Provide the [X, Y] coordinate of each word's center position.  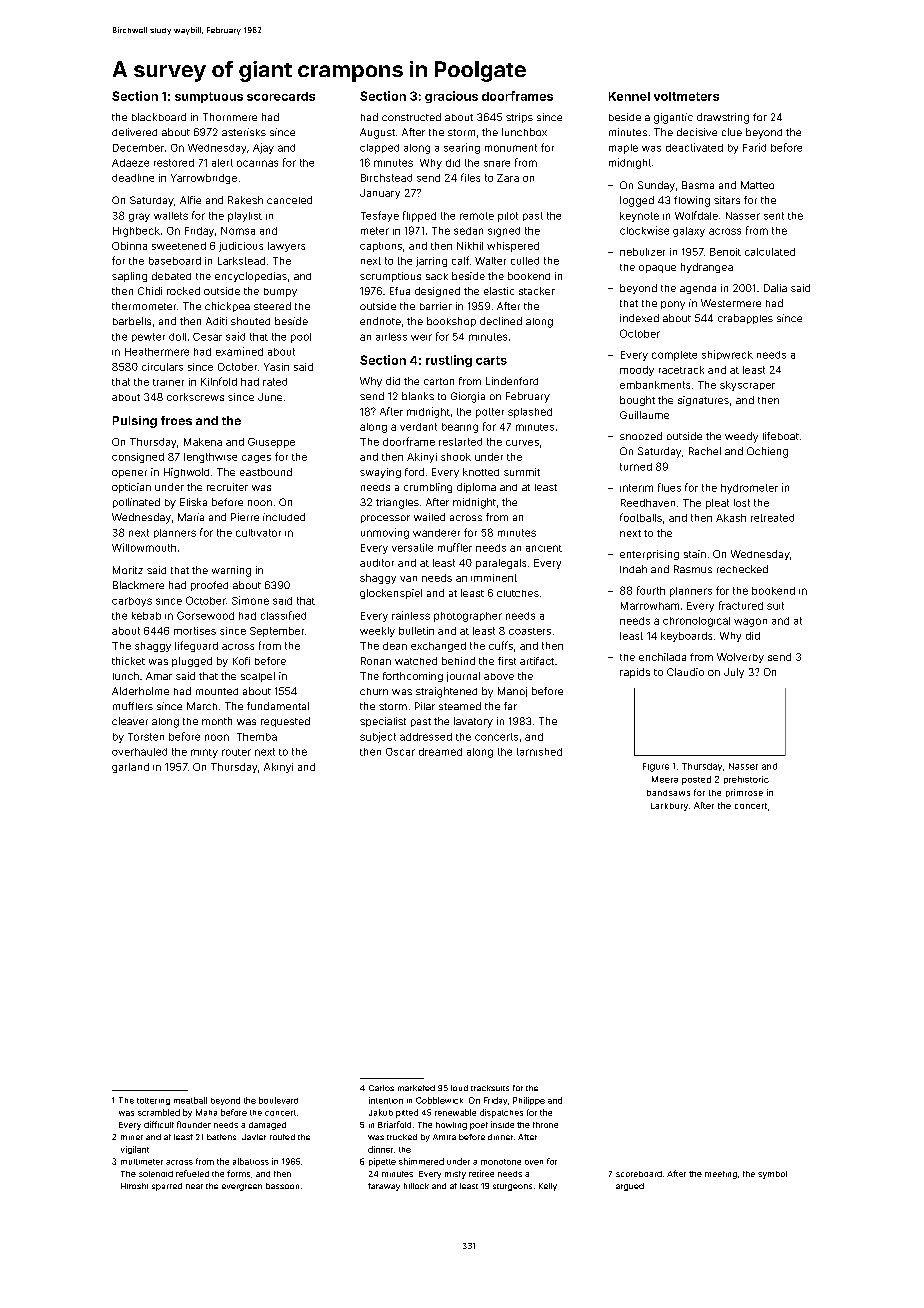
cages [256, 459]
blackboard [159, 117]
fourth [651, 590]
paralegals [501, 564]
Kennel [629, 96]
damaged [267, 1126]
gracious [451, 97]
